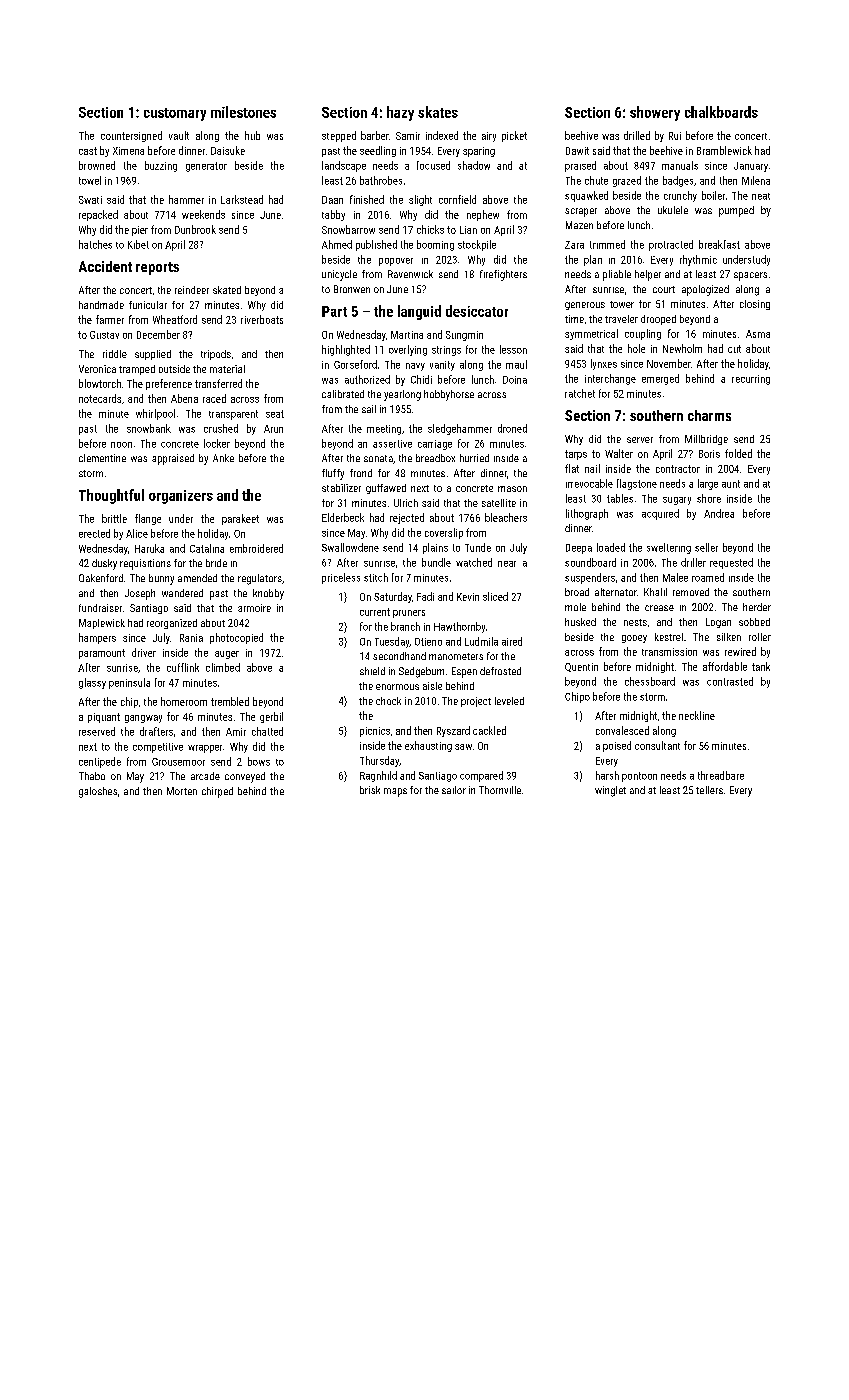  Describe the element at coordinates (243, 112) in the screenshot. I see `milestones` at that location.
